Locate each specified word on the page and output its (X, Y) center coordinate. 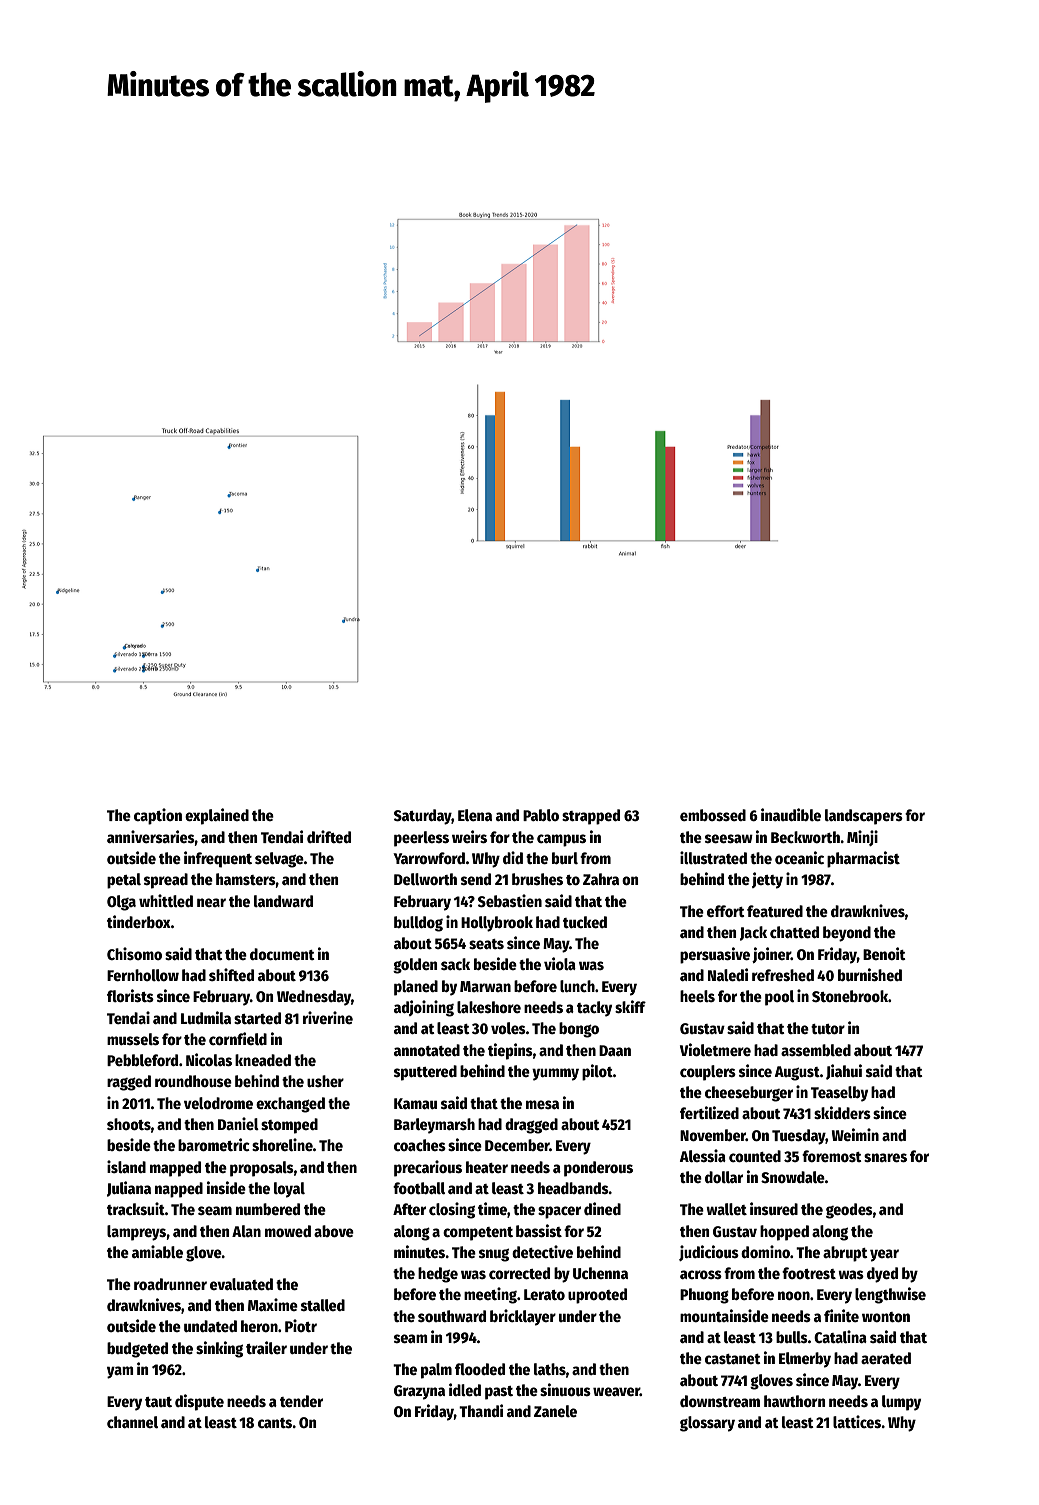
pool (779, 998)
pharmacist (863, 859)
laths (550, 1369)
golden (415, 966)
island (126, 1166)
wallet (726, 1209)
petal (124, 881)
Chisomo (134, 953)
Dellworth (425, 879)
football (419, 1188)
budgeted (137, 1350)
